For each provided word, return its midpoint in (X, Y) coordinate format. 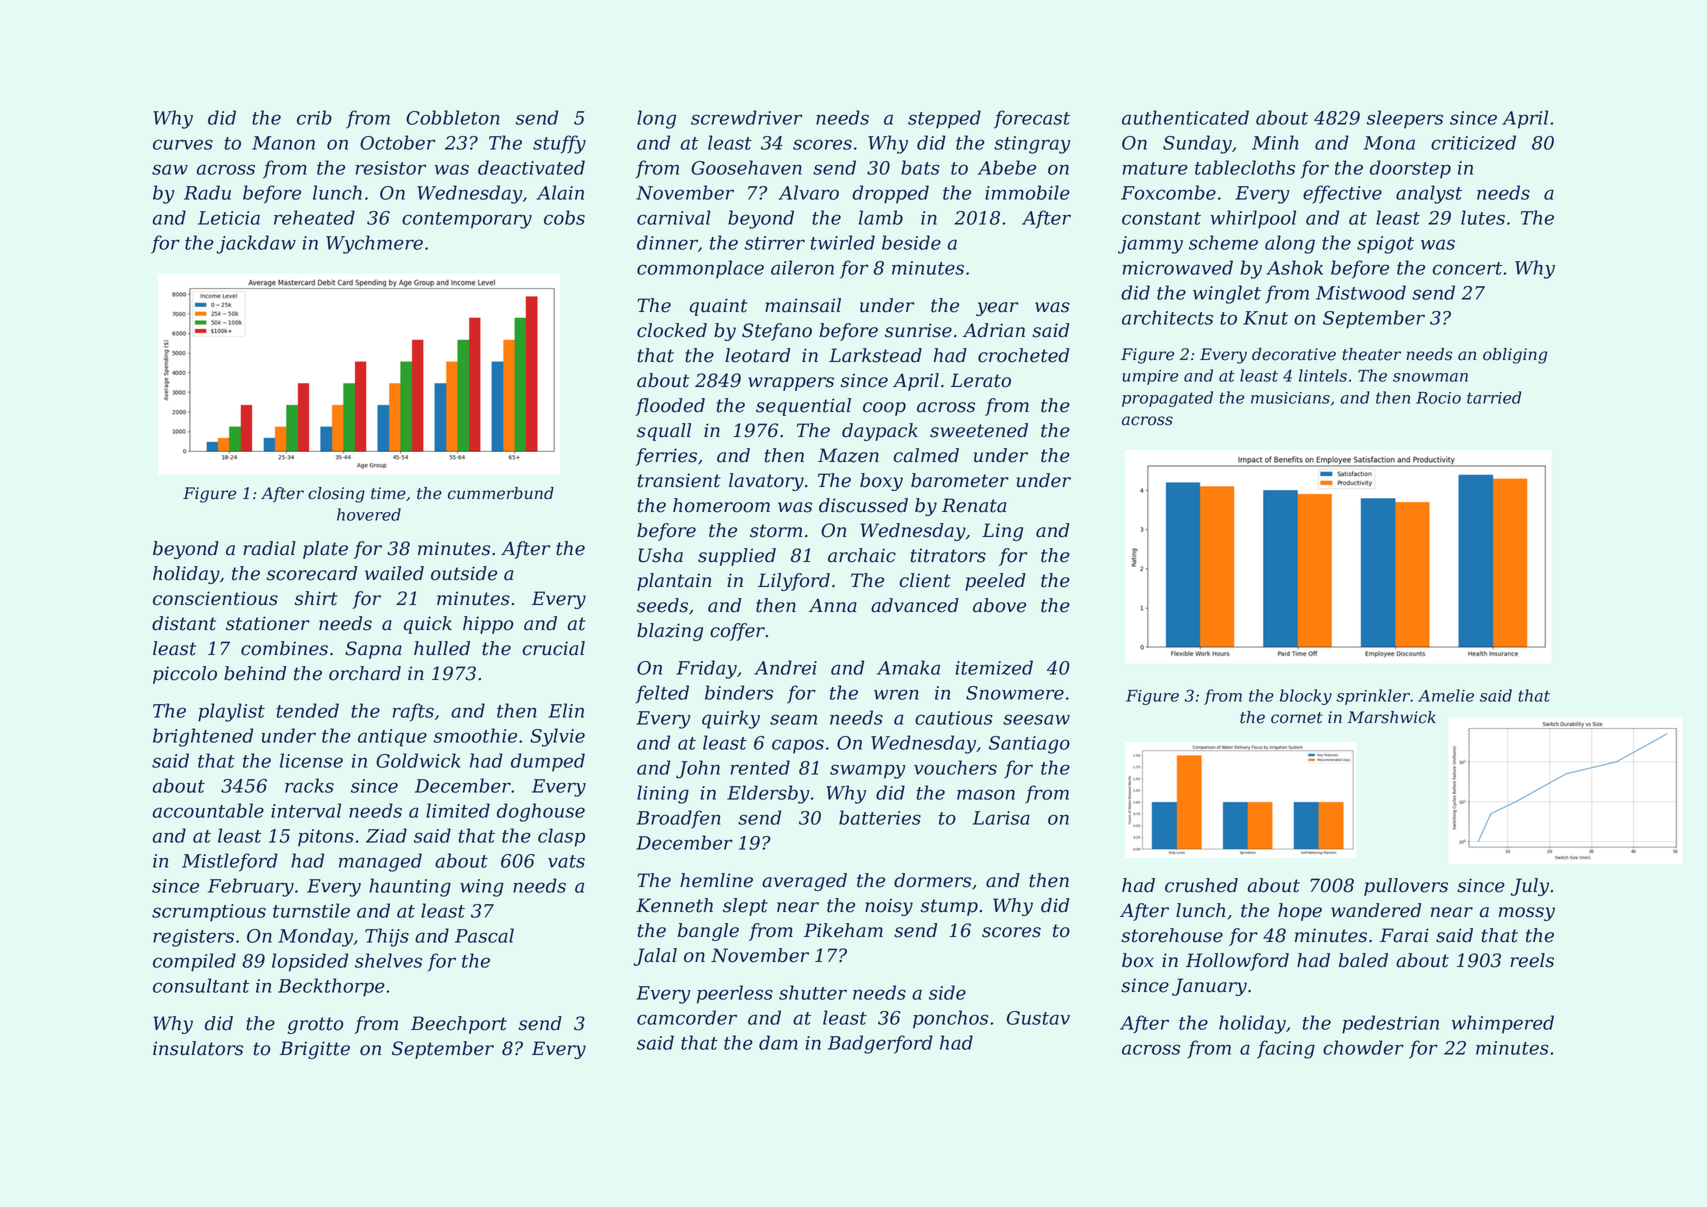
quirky (731, 719)
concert (1467, 268)
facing (1286, 1049)
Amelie (1446, 695)
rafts (413, 712)
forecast (1032, 119)
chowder (1363, 1047)
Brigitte (315, 1050)
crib (314, 117)
